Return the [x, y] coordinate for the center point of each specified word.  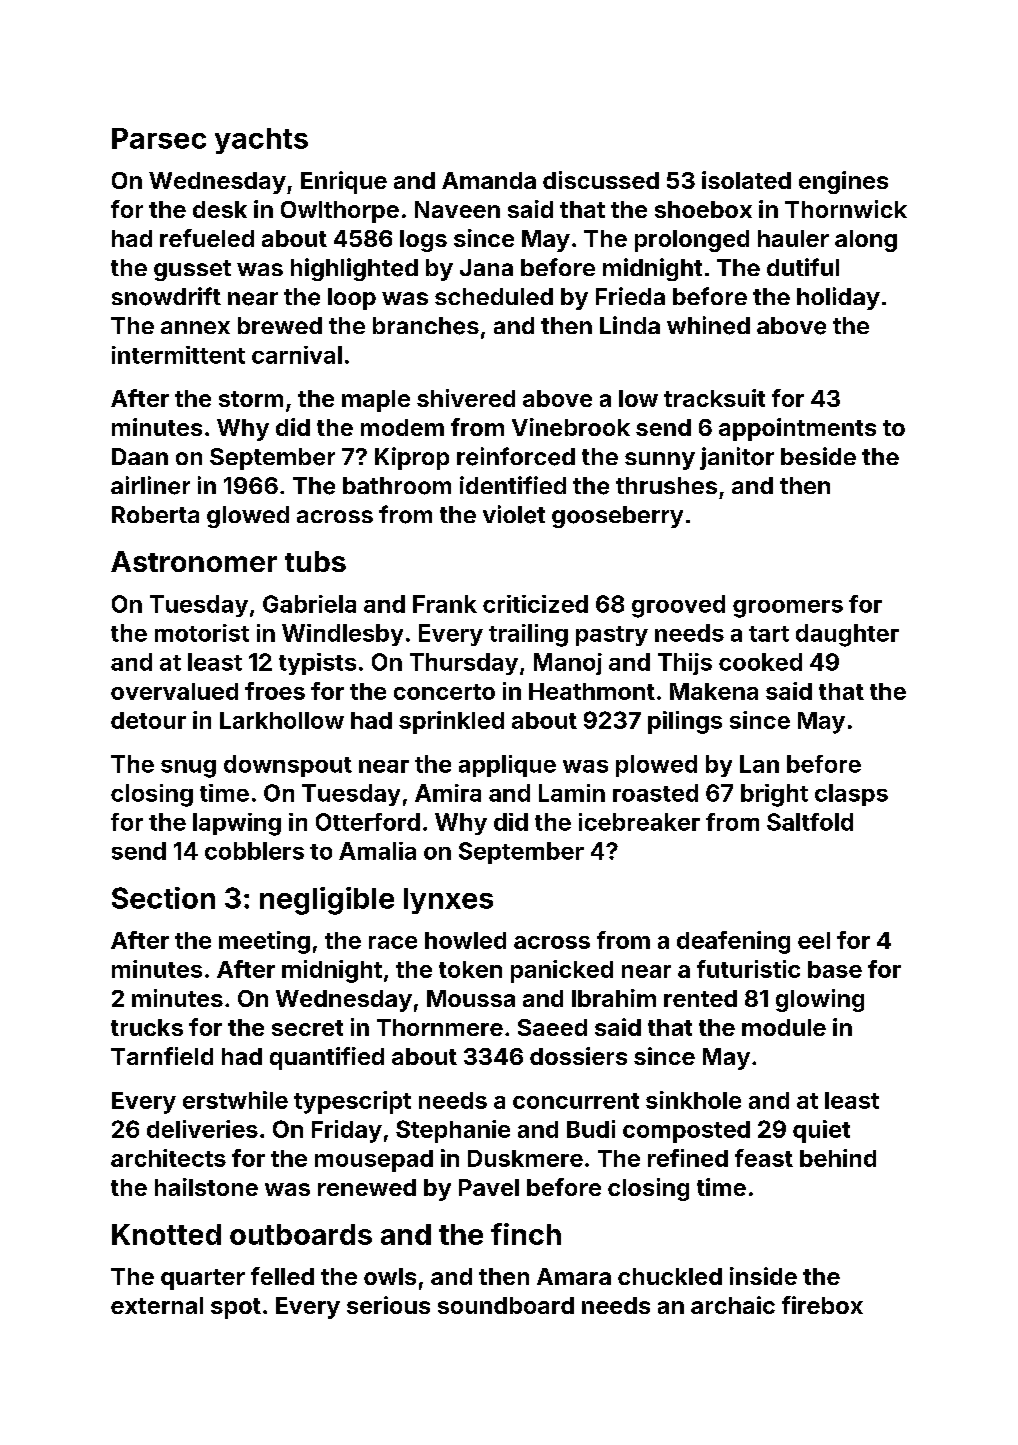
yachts [261, 141]
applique [507, 766]
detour [148, 720]
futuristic [748, 969]
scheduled [494, 296]
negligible [327, 901]
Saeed [552, 1027]
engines [843, 182]
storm [251, 399]
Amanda [489, 180]
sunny [660, 461]
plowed [656, 766]
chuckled [670, 1276]
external [157, 1305]
